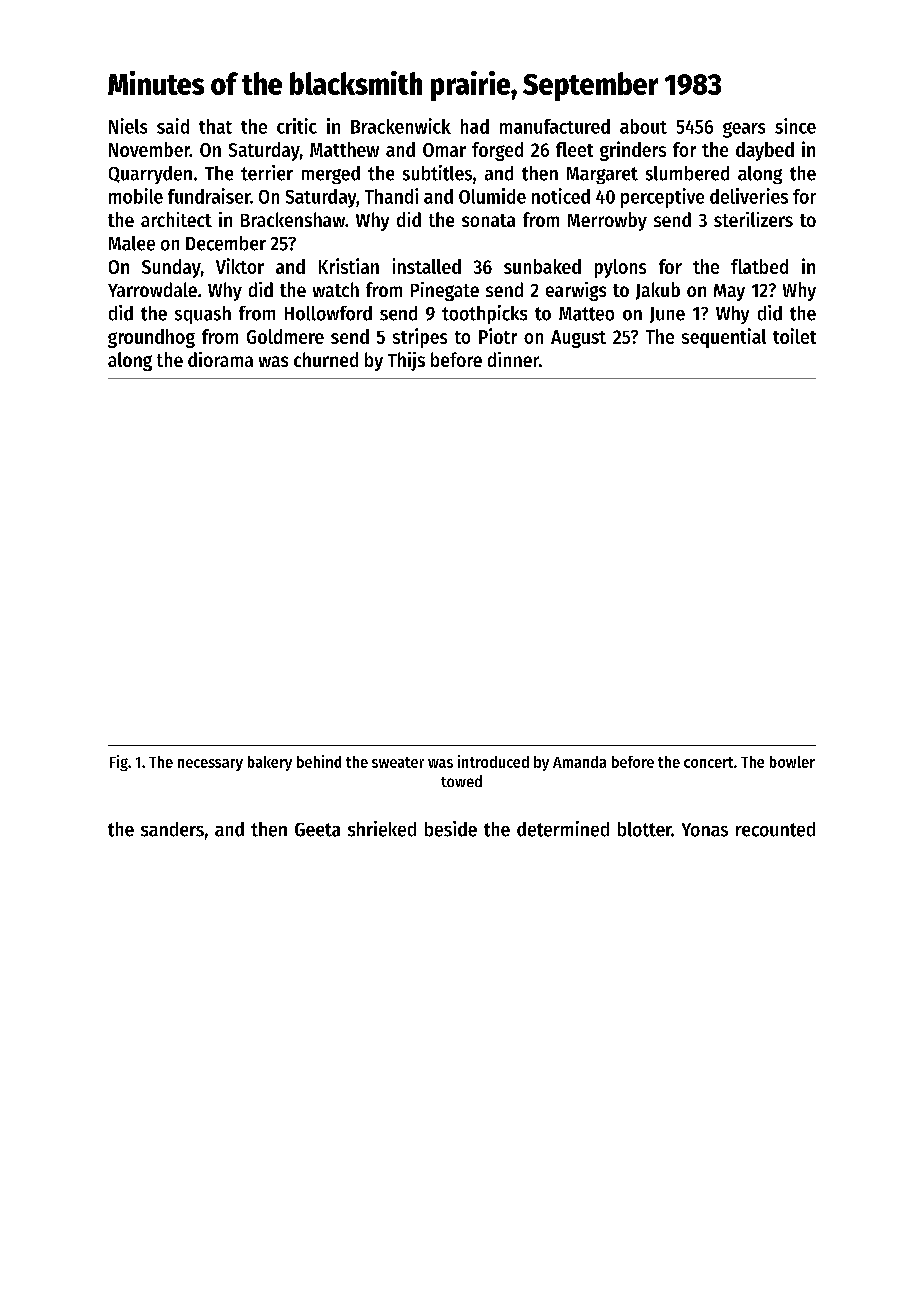 The height and width of the image is (1314, 924). What do you see at coordinates (724, 338) in the image?
I see `sequential` at bounding box center [724, 338].
